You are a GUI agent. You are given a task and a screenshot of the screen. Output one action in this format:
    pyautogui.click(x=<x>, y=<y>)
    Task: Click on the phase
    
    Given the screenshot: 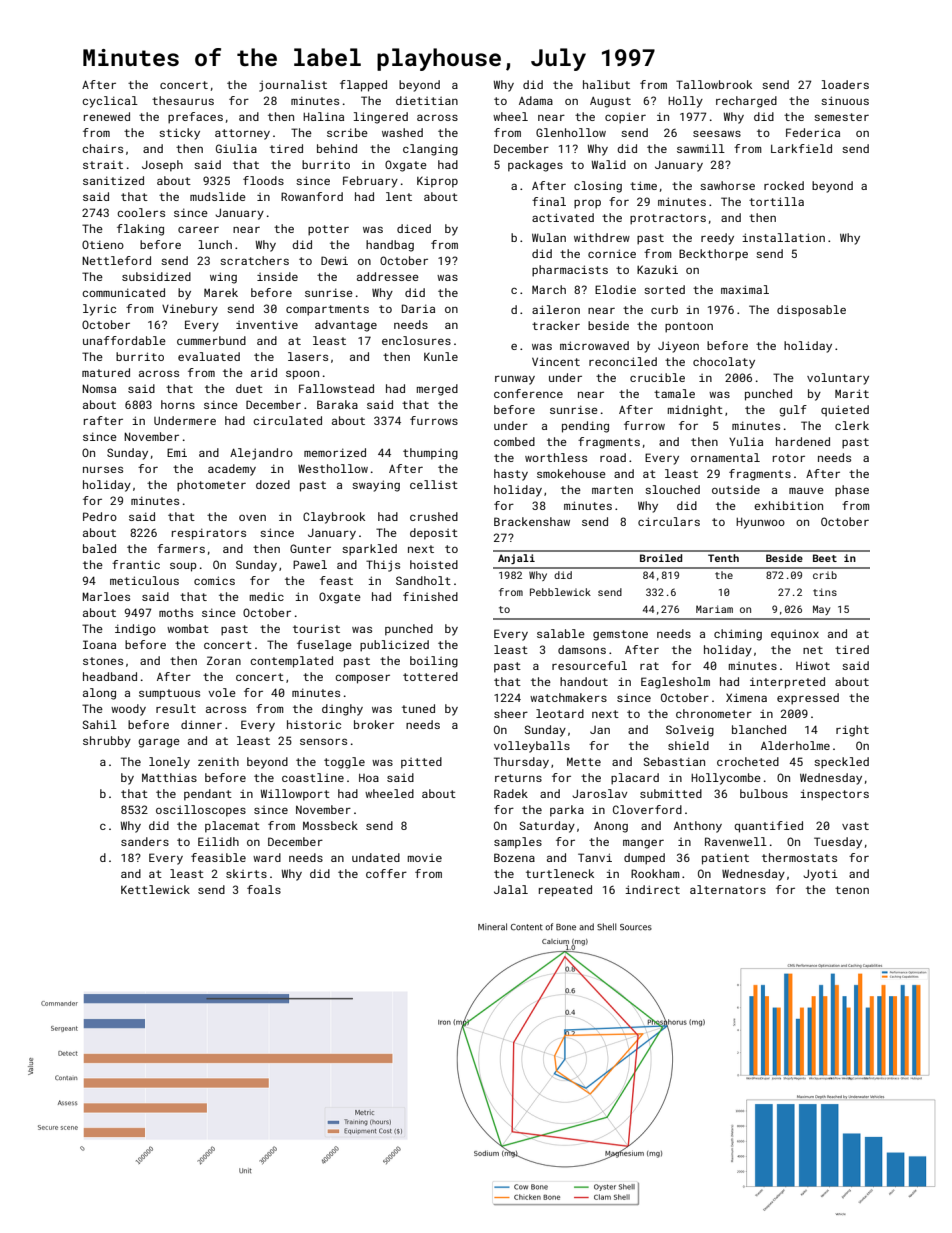 What is the action you would take?
    pyautogui.click(x=852, y=491)
